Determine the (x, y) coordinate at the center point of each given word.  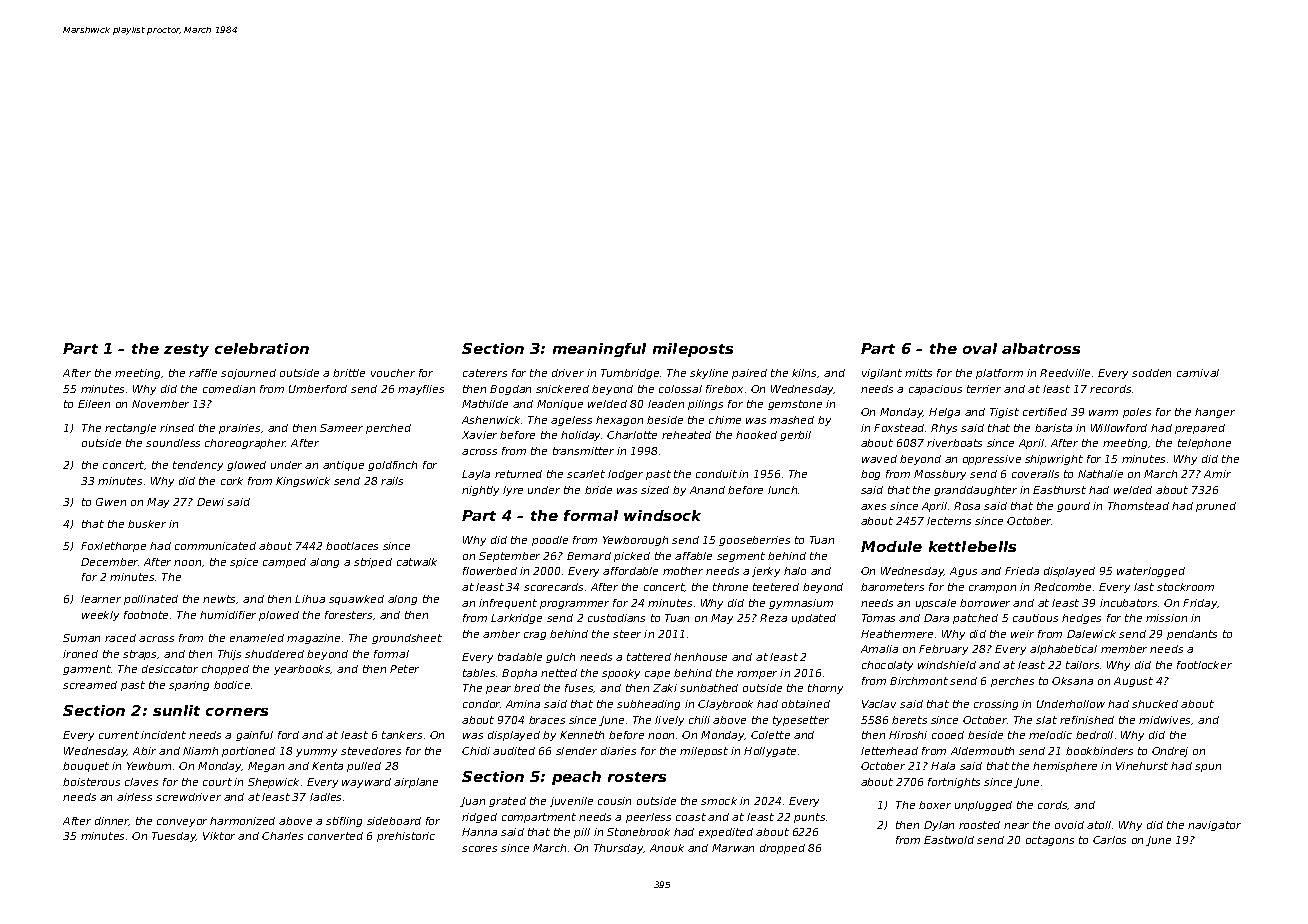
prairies (239, 429)
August (1133, 682)
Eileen (94, 404)
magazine (313, 639)
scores (479, 849)
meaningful (599, 350)
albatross (1041, 348)
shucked (1155, 704)
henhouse (700, 657)
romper (757, 675)
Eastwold (949, 840)
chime (725, 420)
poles (1137, 413)
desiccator (170, 669)
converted (335, 836)
